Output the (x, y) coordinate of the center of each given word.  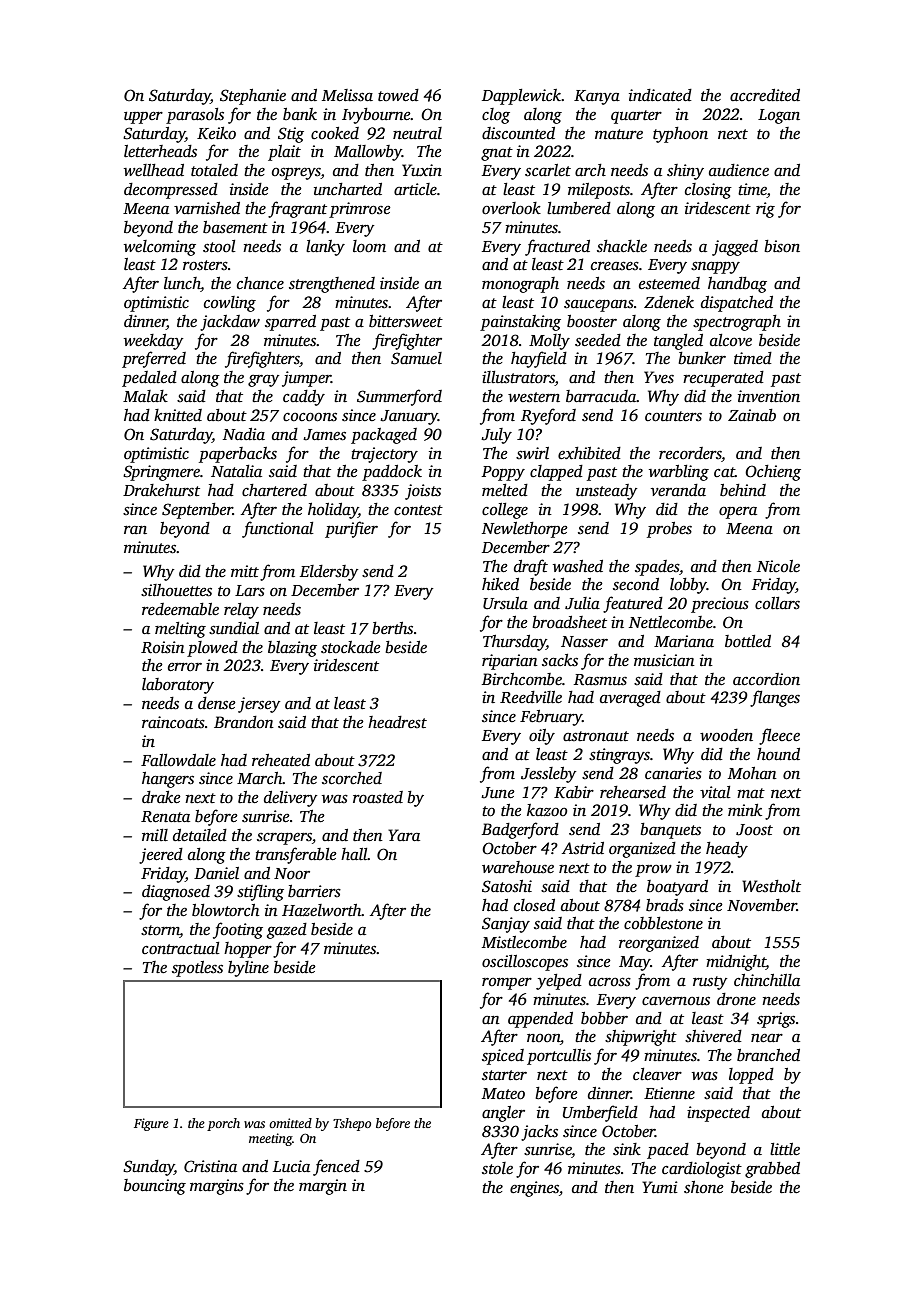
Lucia (291, 1166)
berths (392, 628)
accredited (765, 95)
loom (369, 246)
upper (143, 118)
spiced (503, 1057)
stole (497, 1168)
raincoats (173, 722)
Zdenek (669, 302)
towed (398, 95)
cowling (230, 304)
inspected (718, 1114)
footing (238, 930)
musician (664, 660)
